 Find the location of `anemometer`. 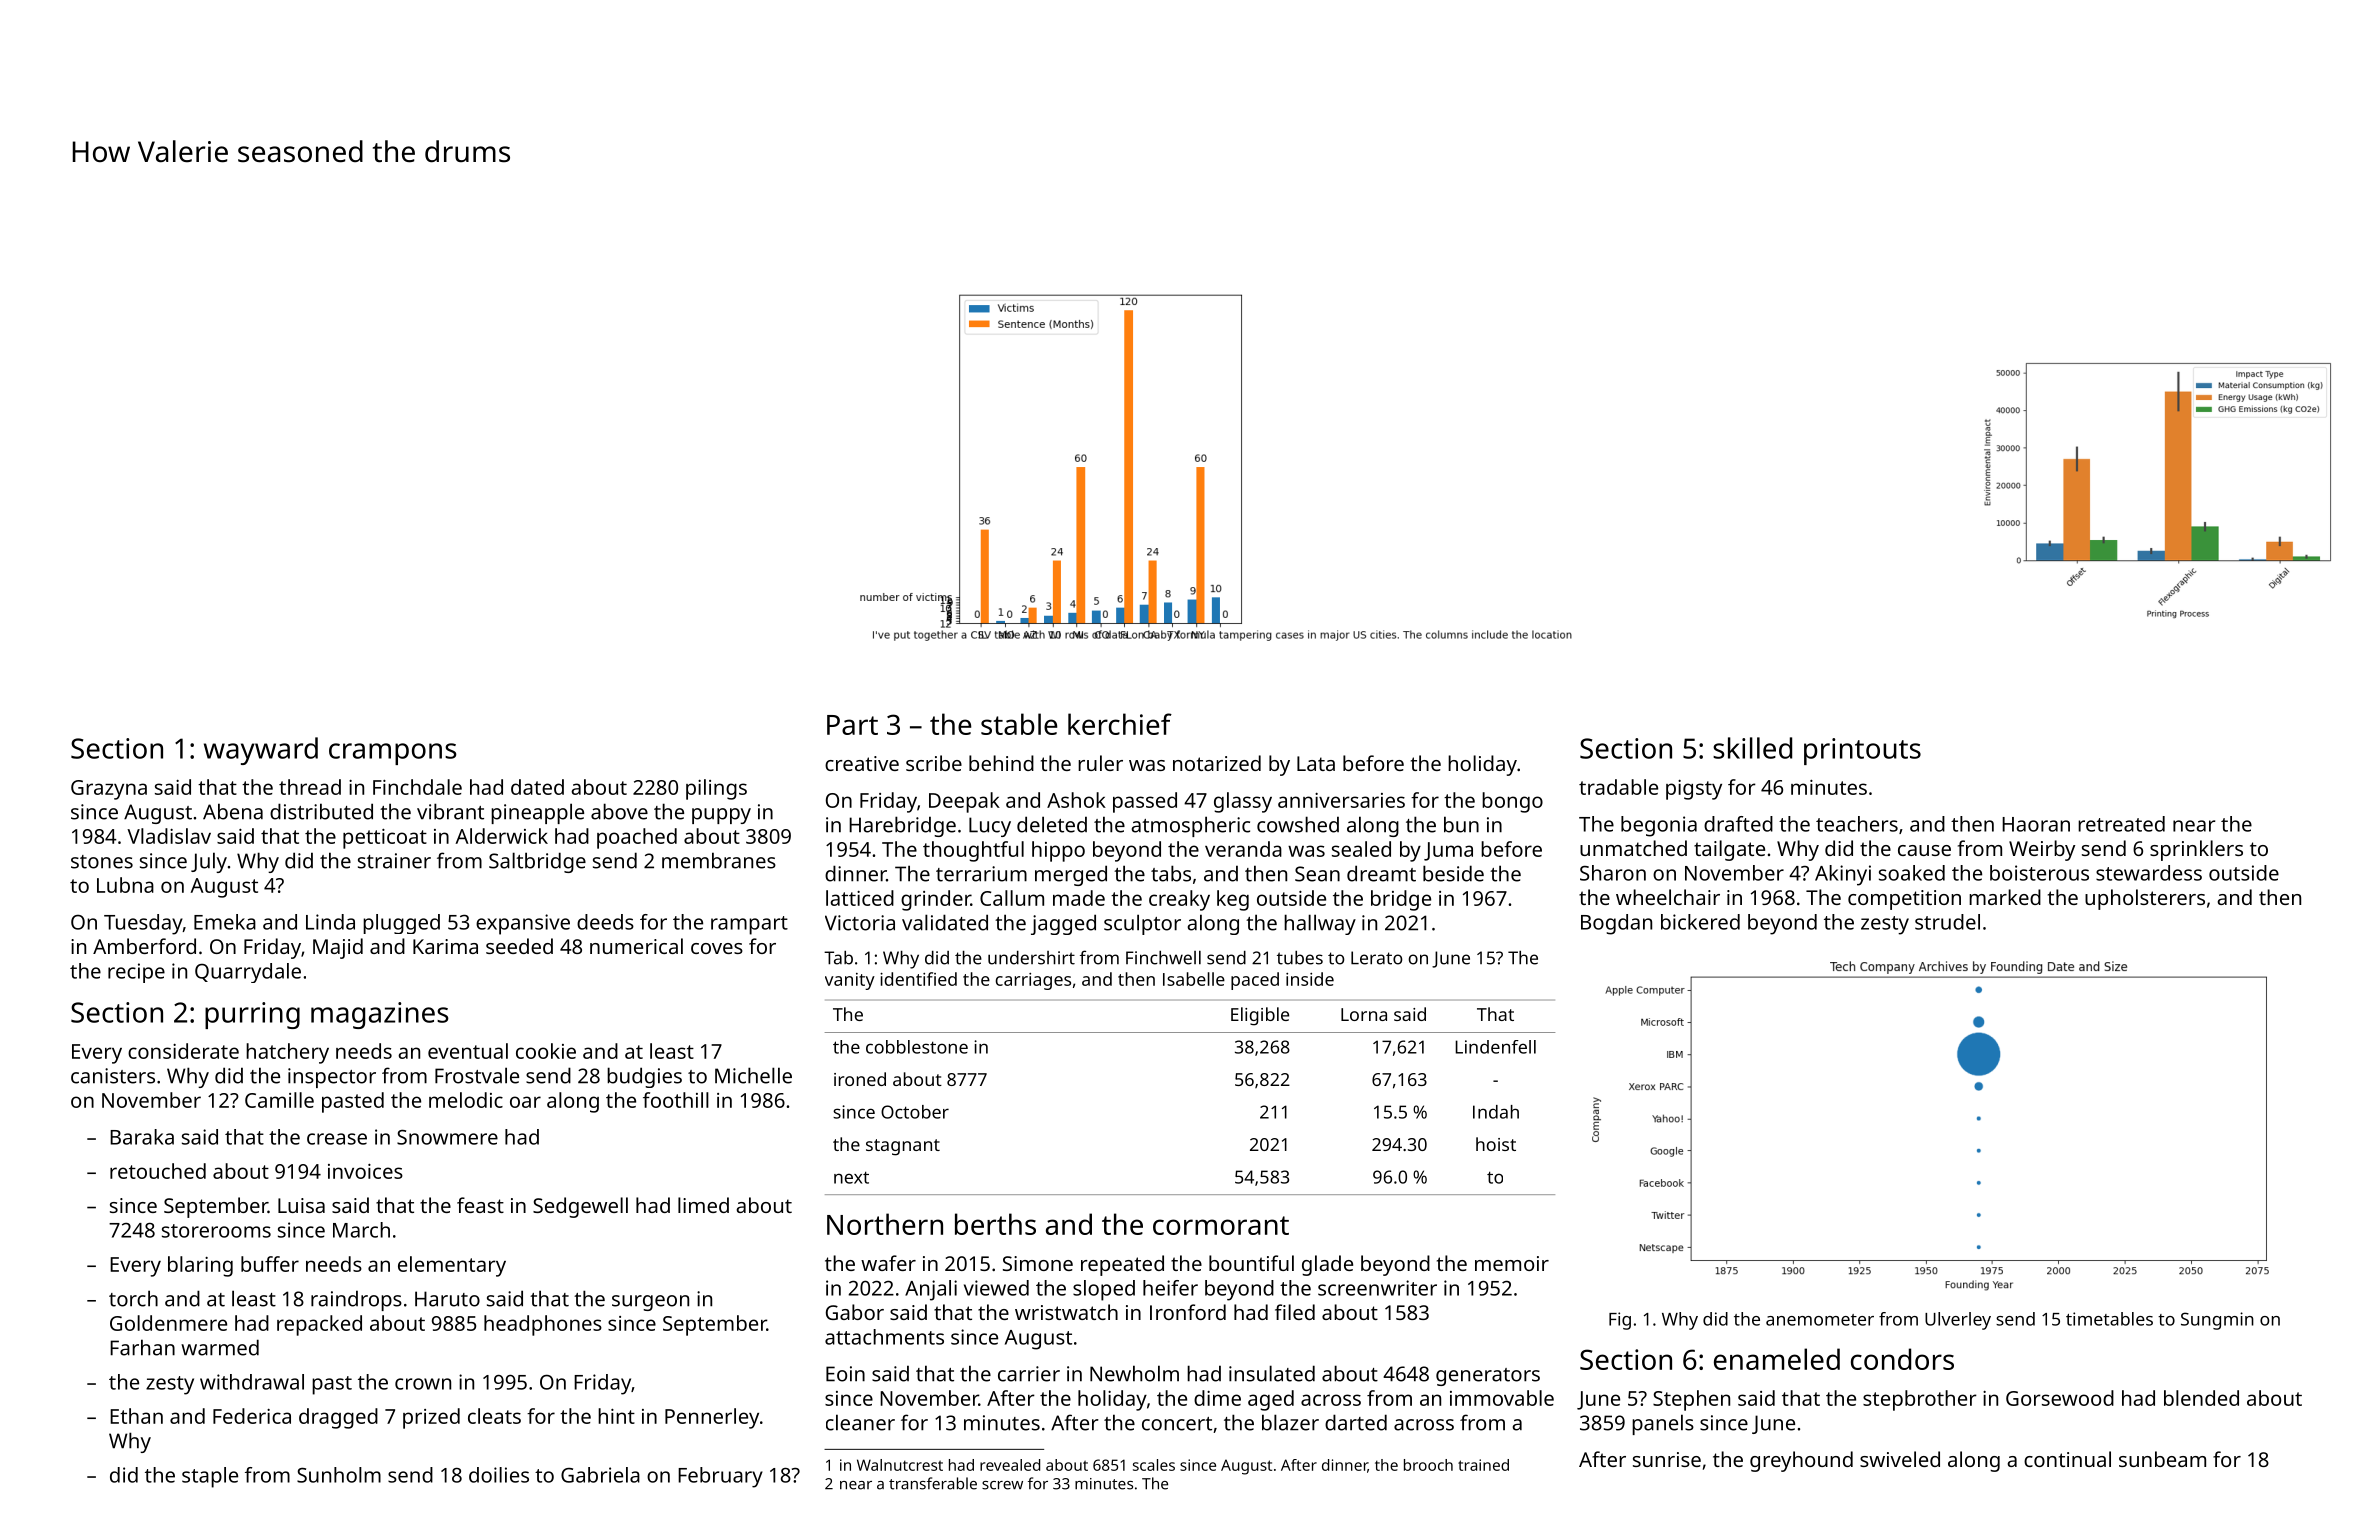

anemometer is located at coordinates (1820, 1320).
